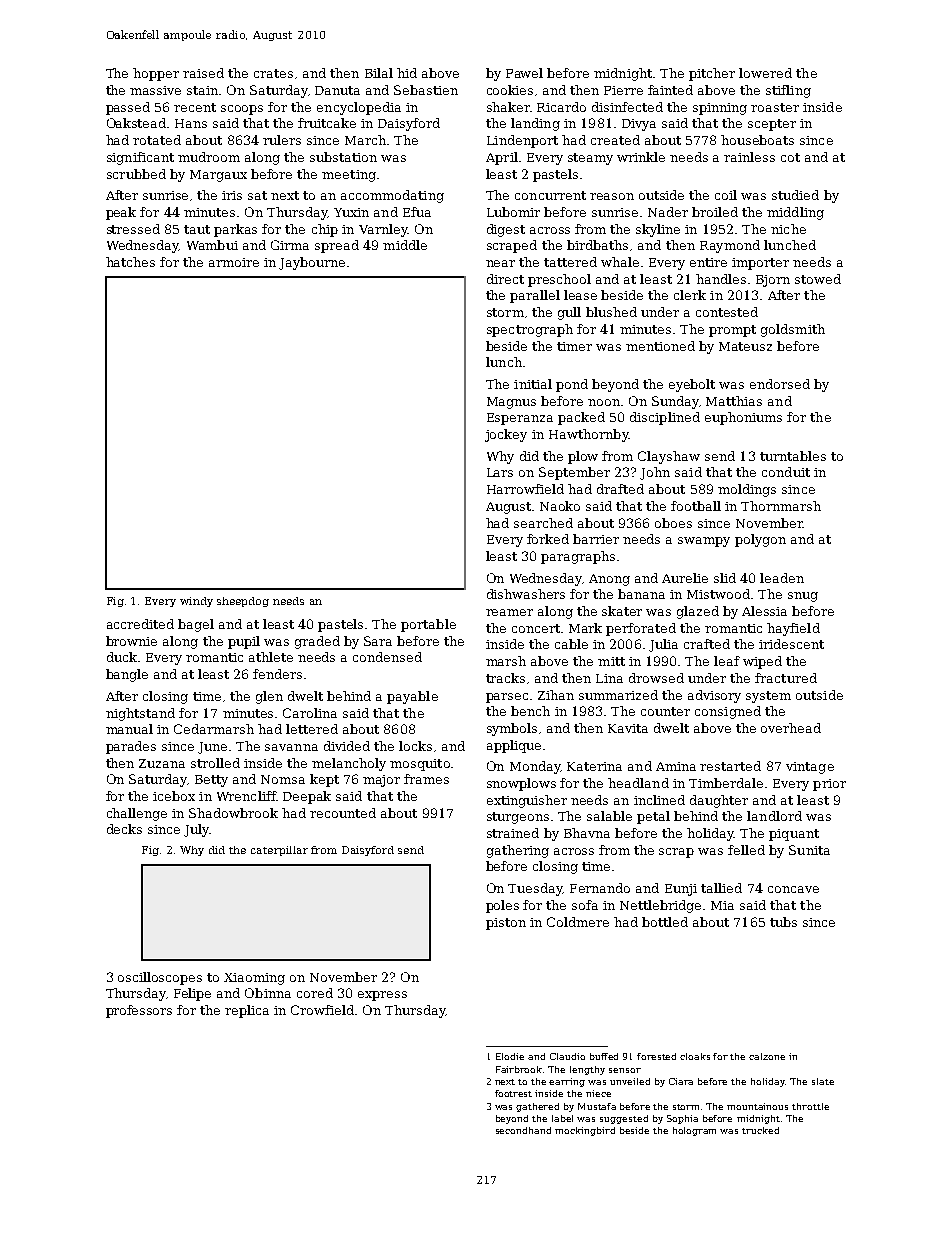  Describe the element at coordinates (131, 747) in the screenshot. I see `parades` at that location.
